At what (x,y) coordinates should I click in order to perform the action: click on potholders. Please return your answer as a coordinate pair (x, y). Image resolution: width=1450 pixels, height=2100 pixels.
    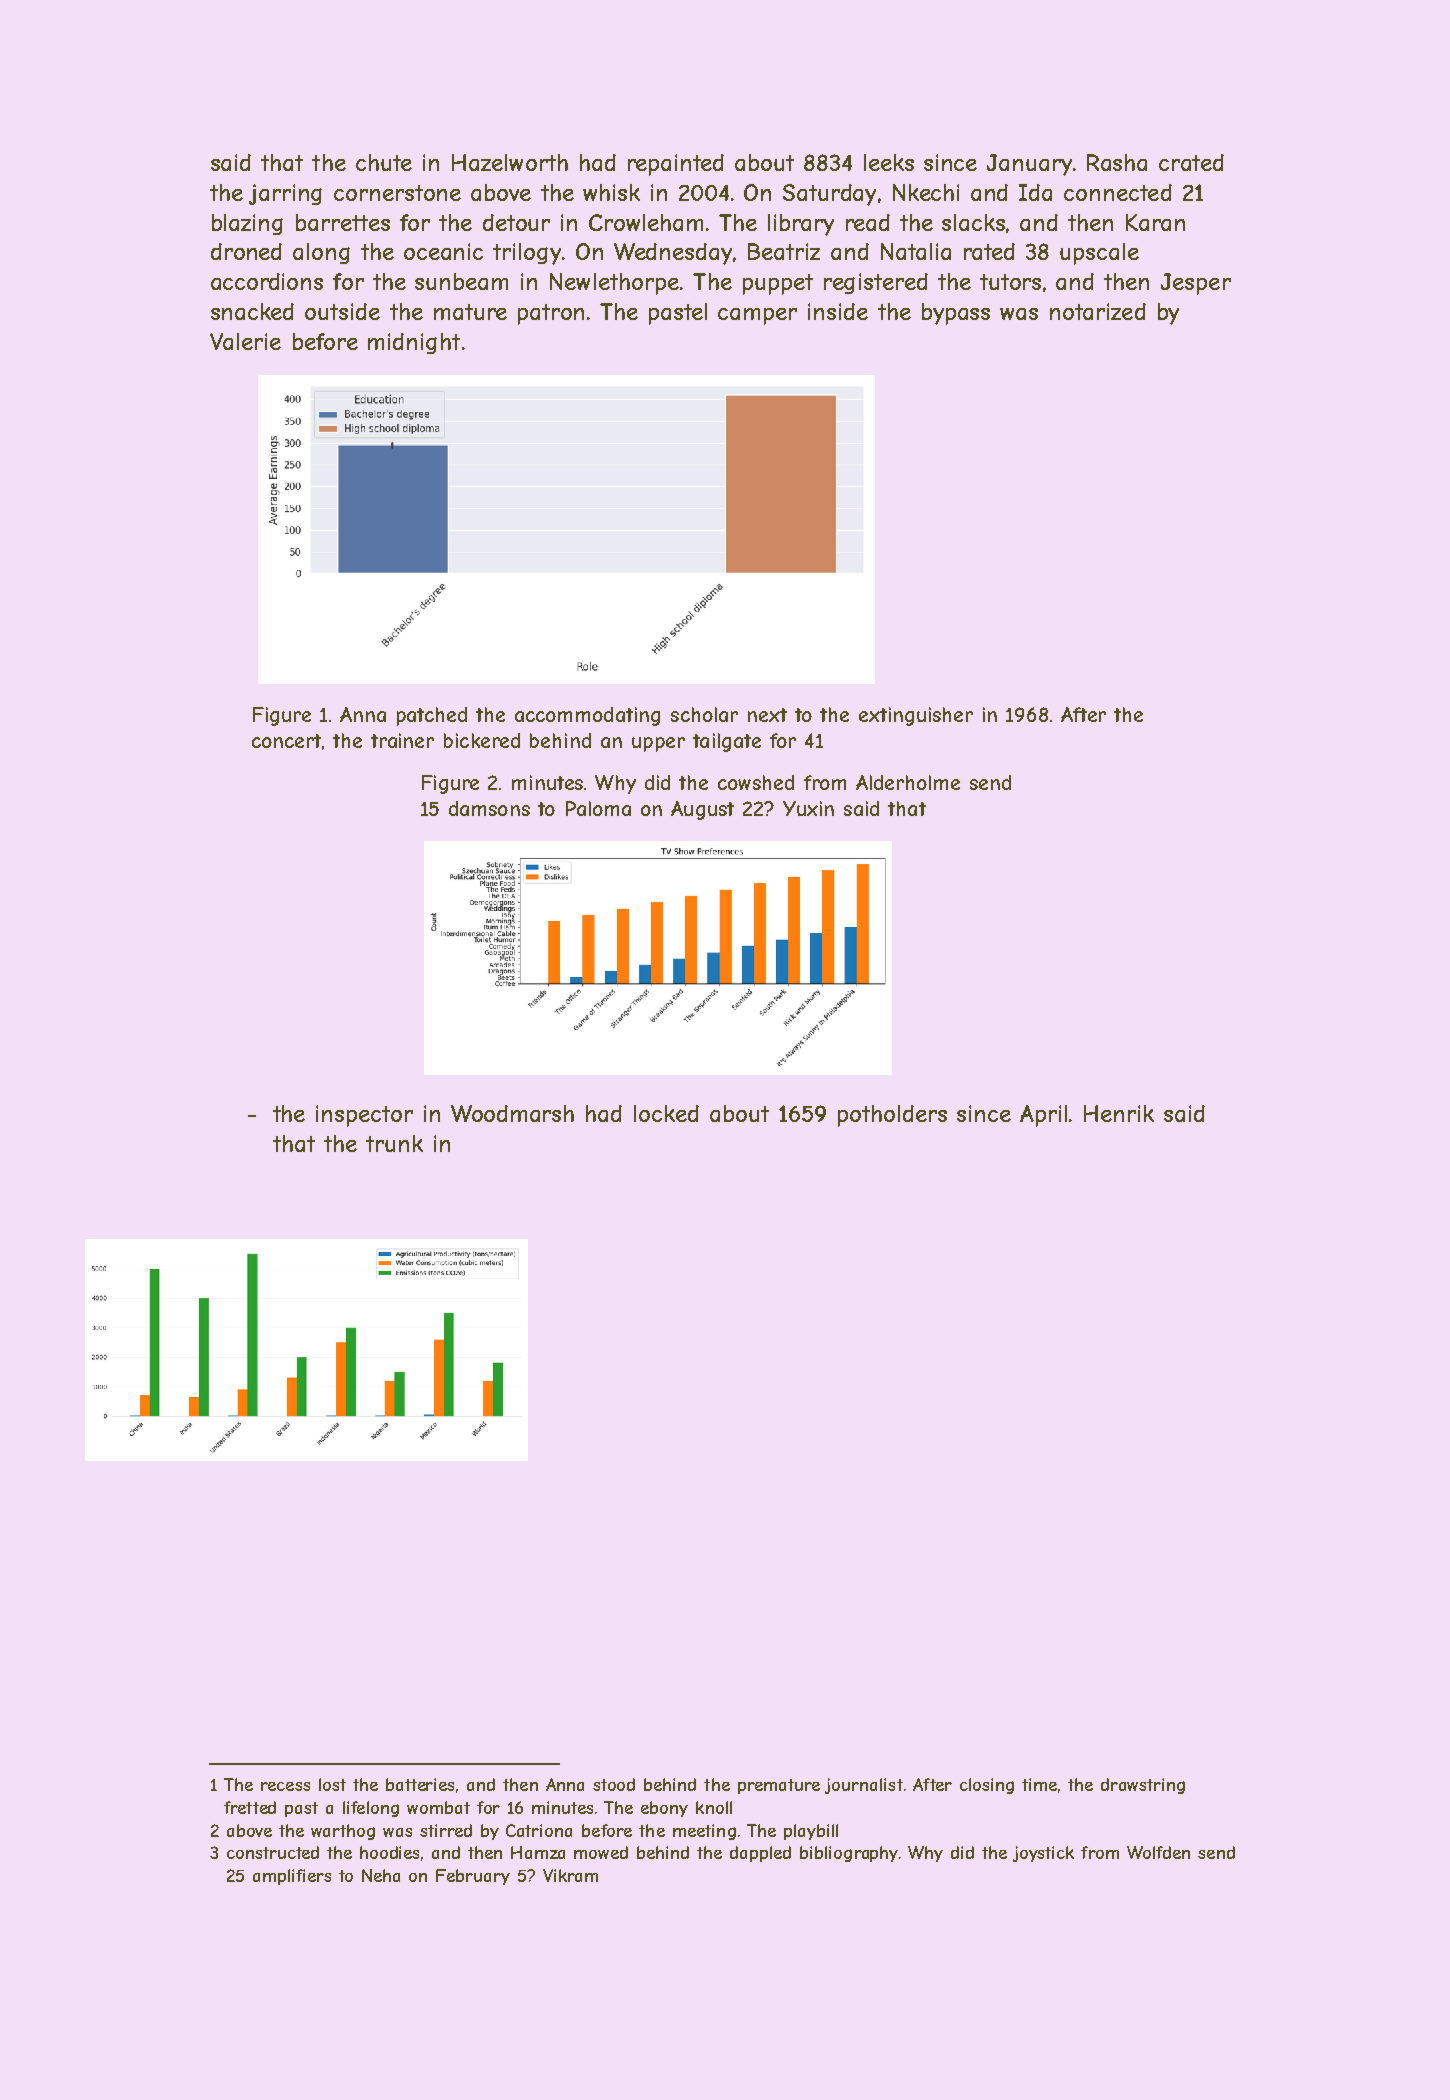
    Looking at the image, I should click on (892, 1116).
